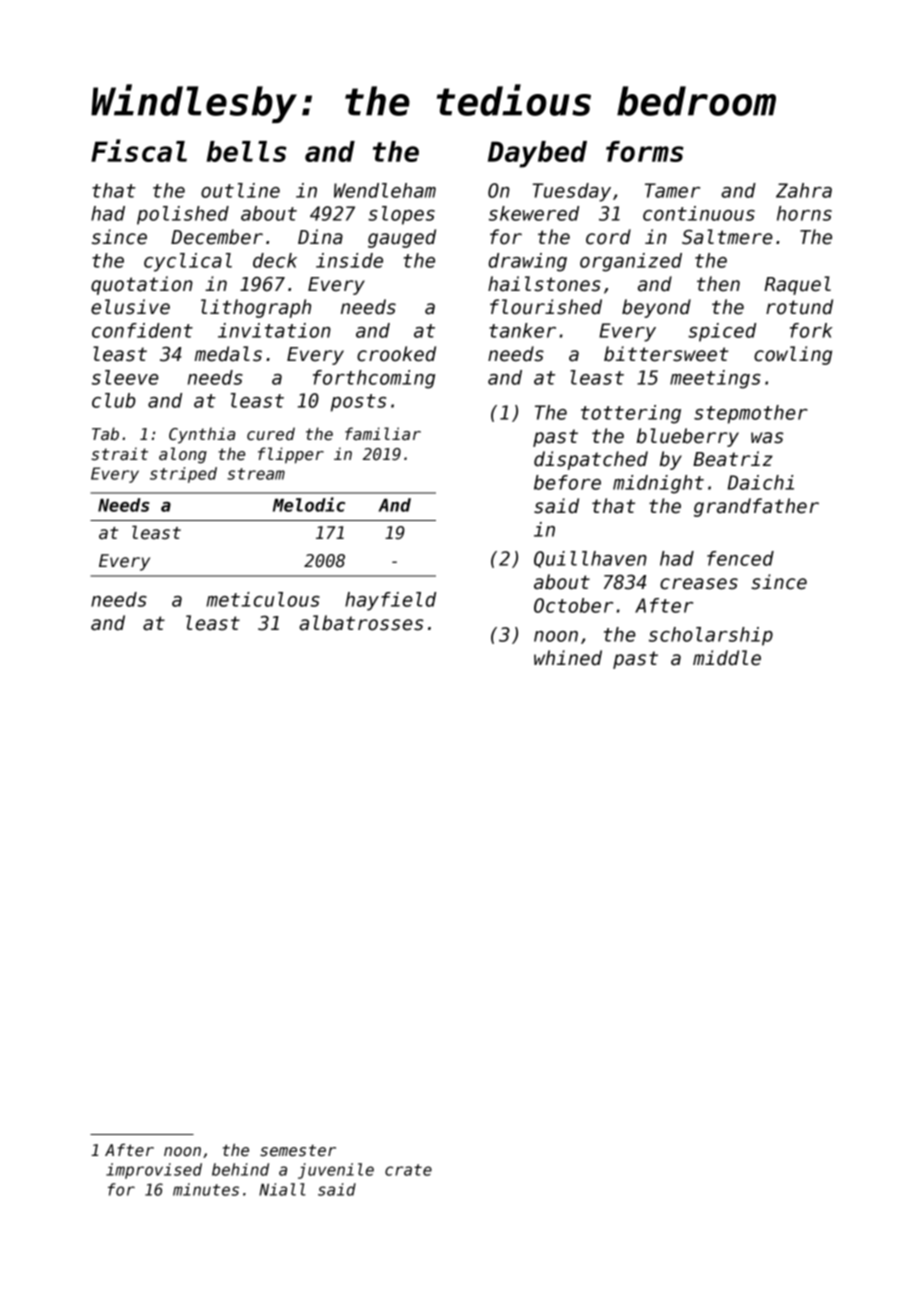 This screenshot has width=924, height=1314. Describe the element at coordinates (139, 150) in the screenshot. I see `Fiscal` at that location.
